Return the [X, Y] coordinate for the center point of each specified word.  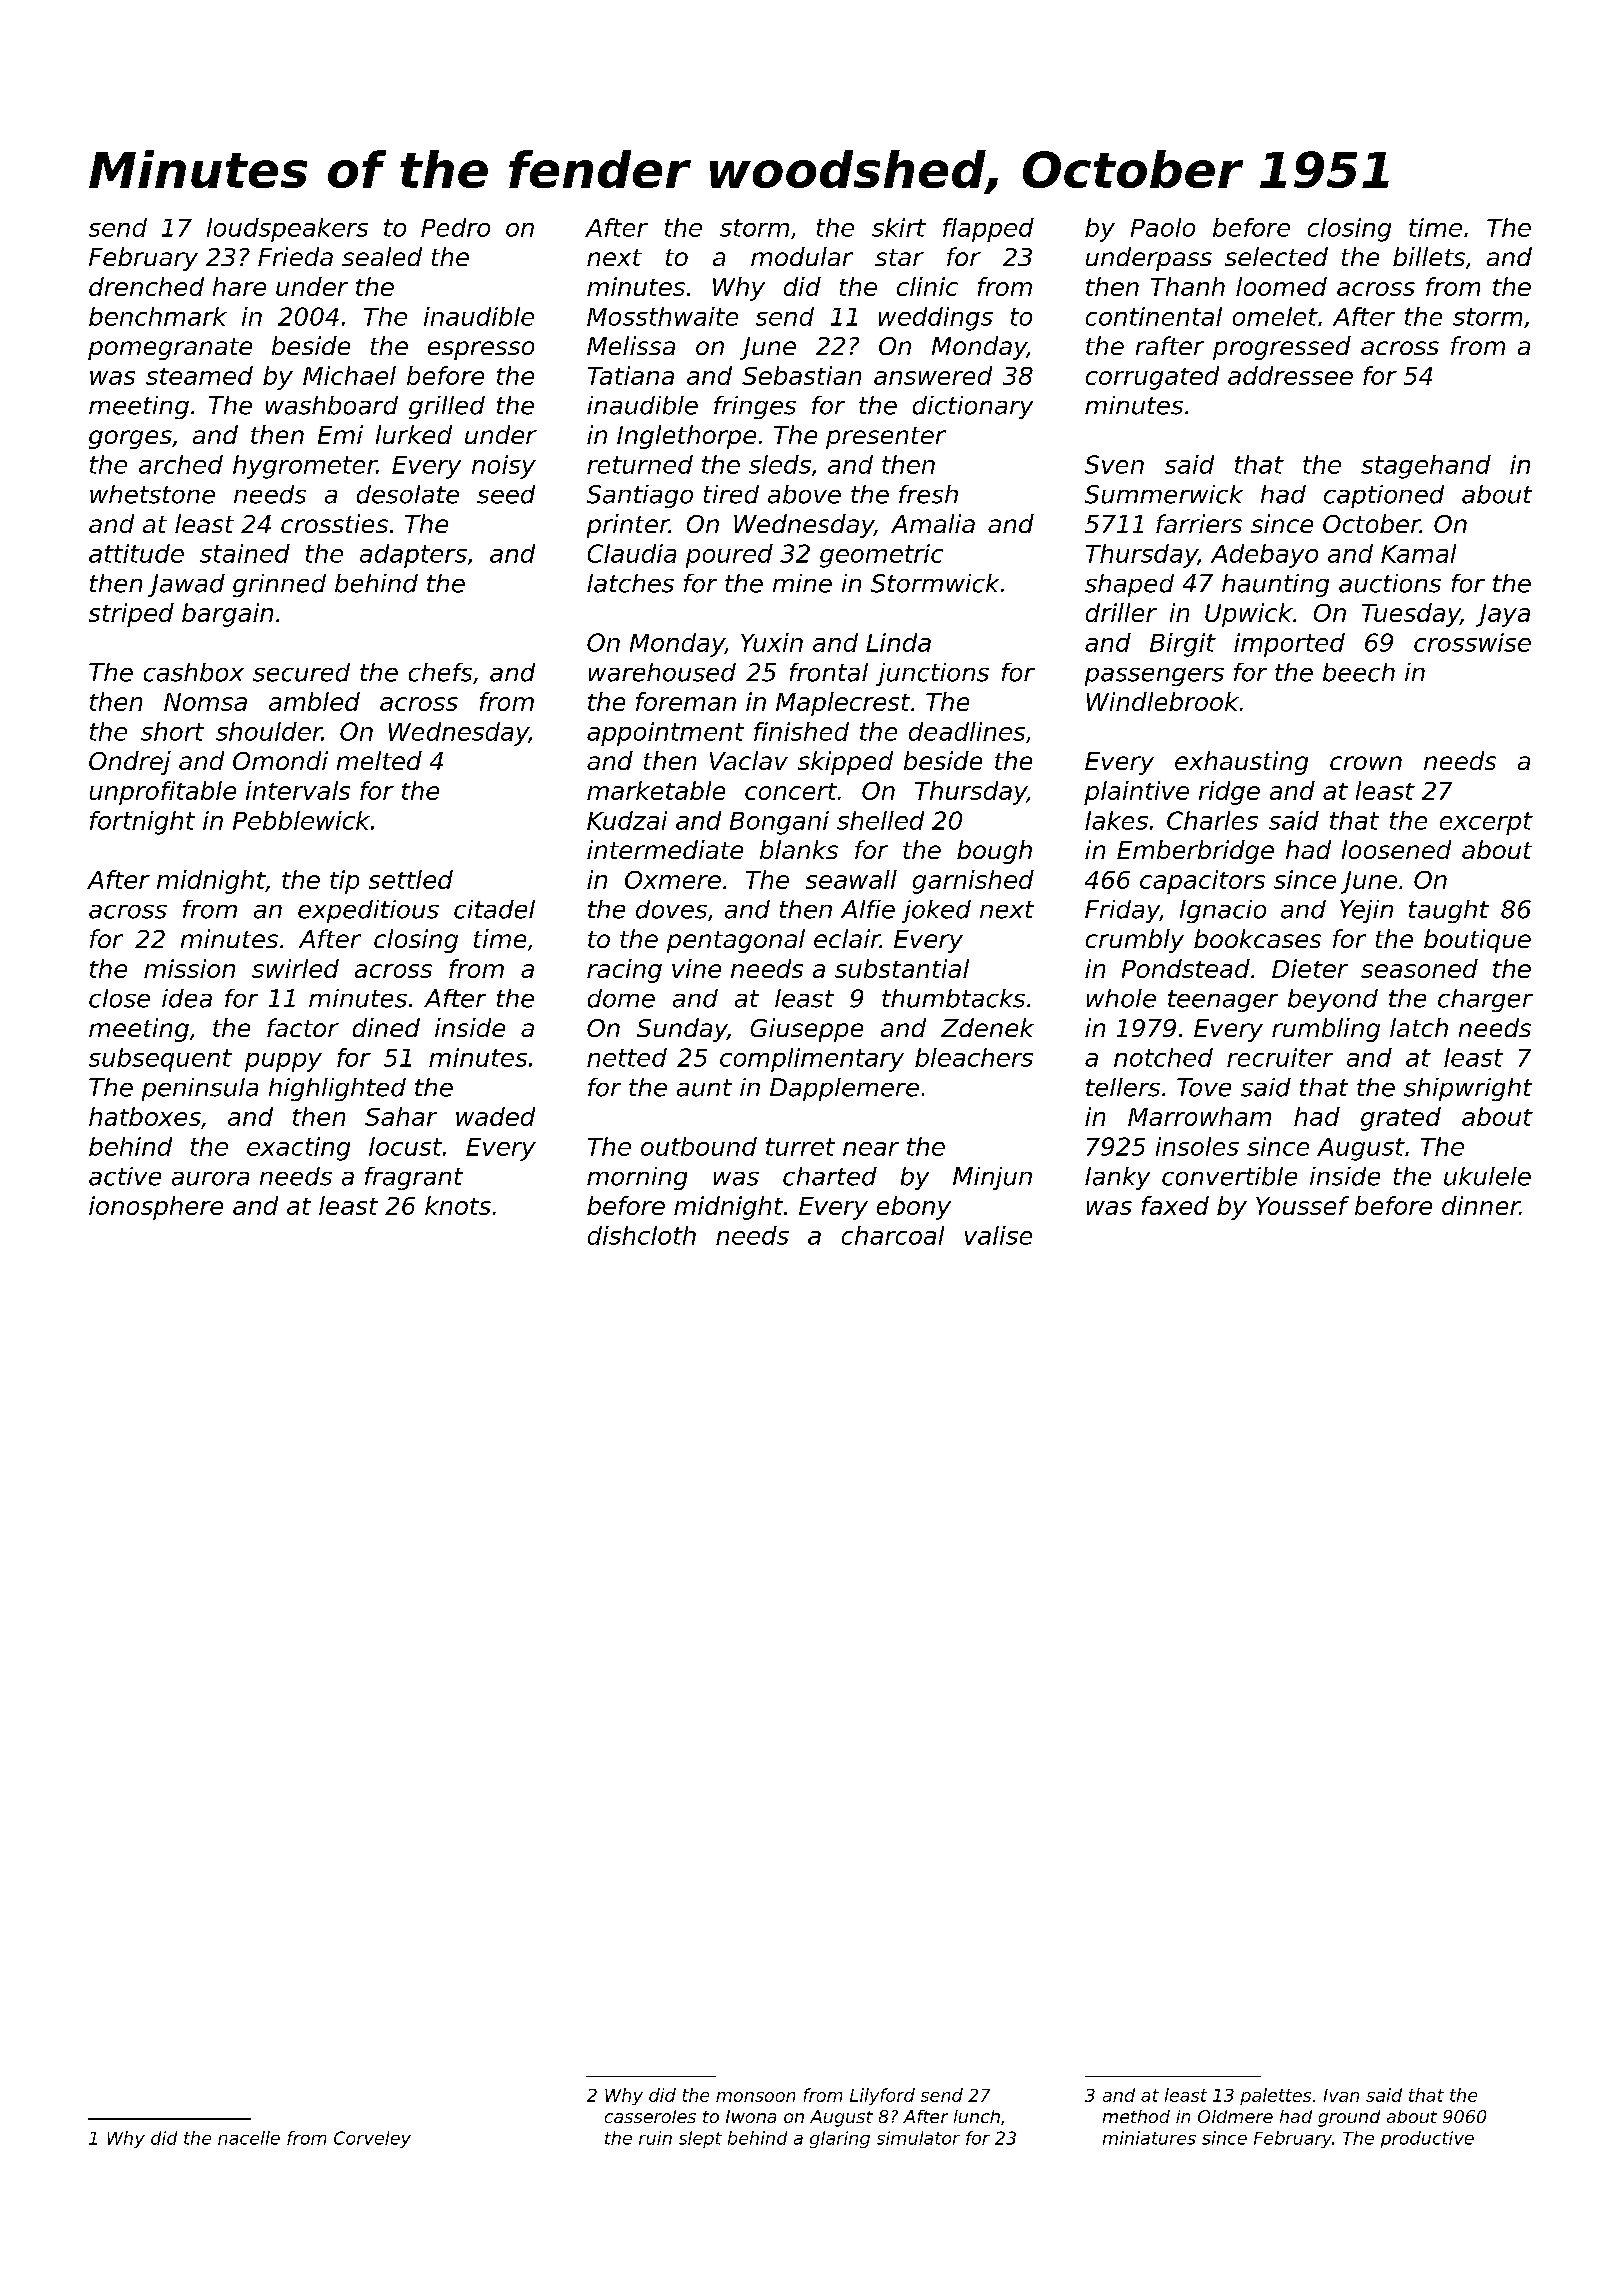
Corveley [372, 2139]
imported [1289, 645]
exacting [298, 1149]
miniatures [1149, 2138]
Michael [349, 375]
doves [671, 909]
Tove [1204, 1087]
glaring [840, 2139]
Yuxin [772, 642]
